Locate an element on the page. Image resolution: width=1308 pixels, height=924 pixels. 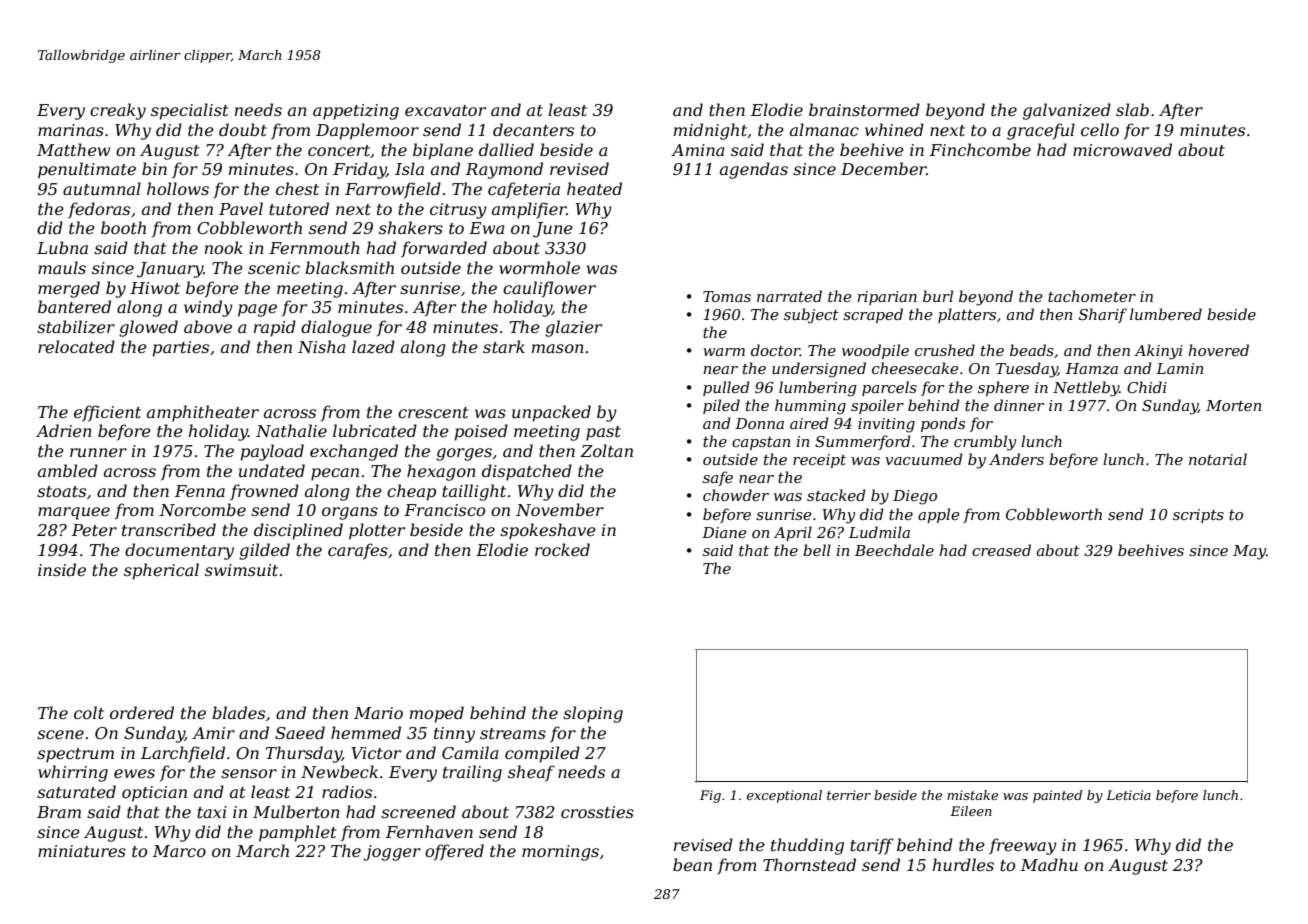
Raymond is located at coordinates (504, 170).
